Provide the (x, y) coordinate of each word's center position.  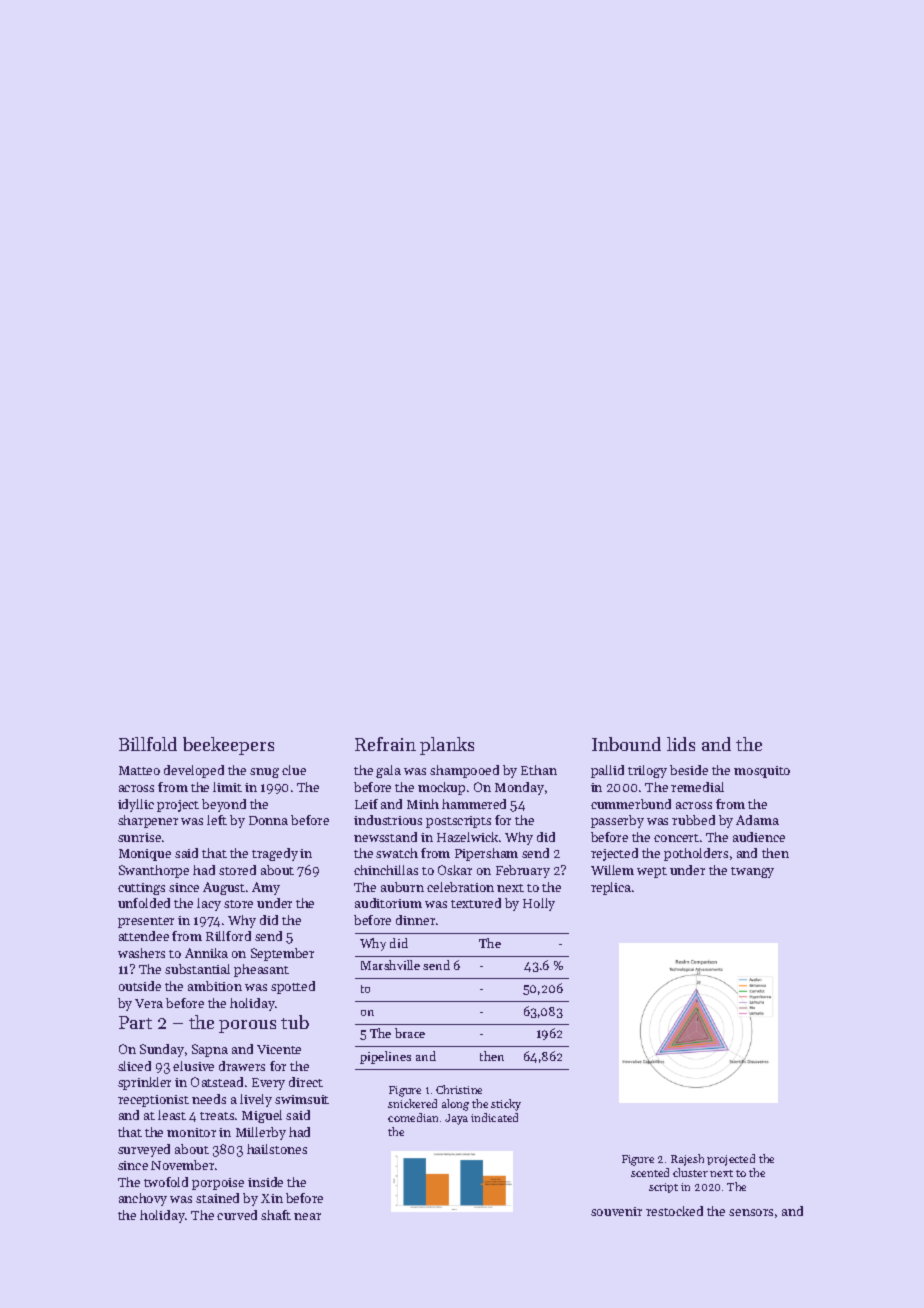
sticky (506, 1105)
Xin (272, 1198)
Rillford (228, 936)
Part (135, 1022)
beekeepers (228, 746)
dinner (415, 920)
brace (410, 1033)
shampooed (464, 771)
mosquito (762, 772)
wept (652, 872)
